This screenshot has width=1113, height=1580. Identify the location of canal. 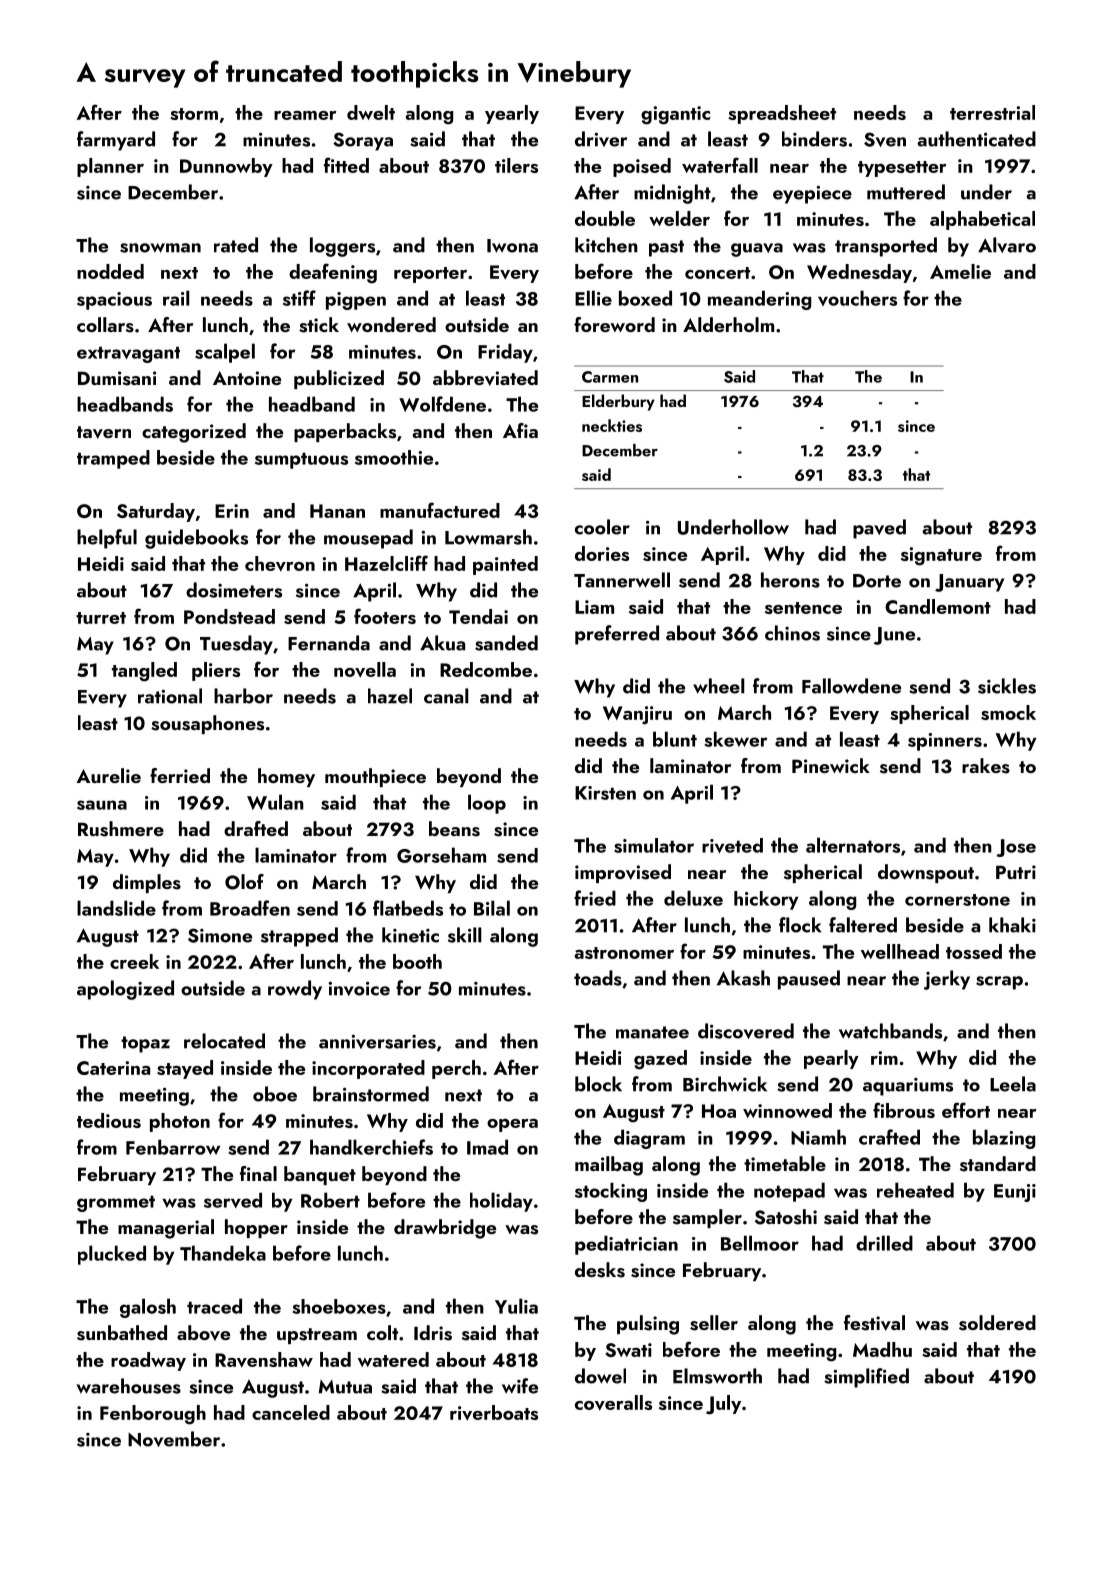
(446, 696).
